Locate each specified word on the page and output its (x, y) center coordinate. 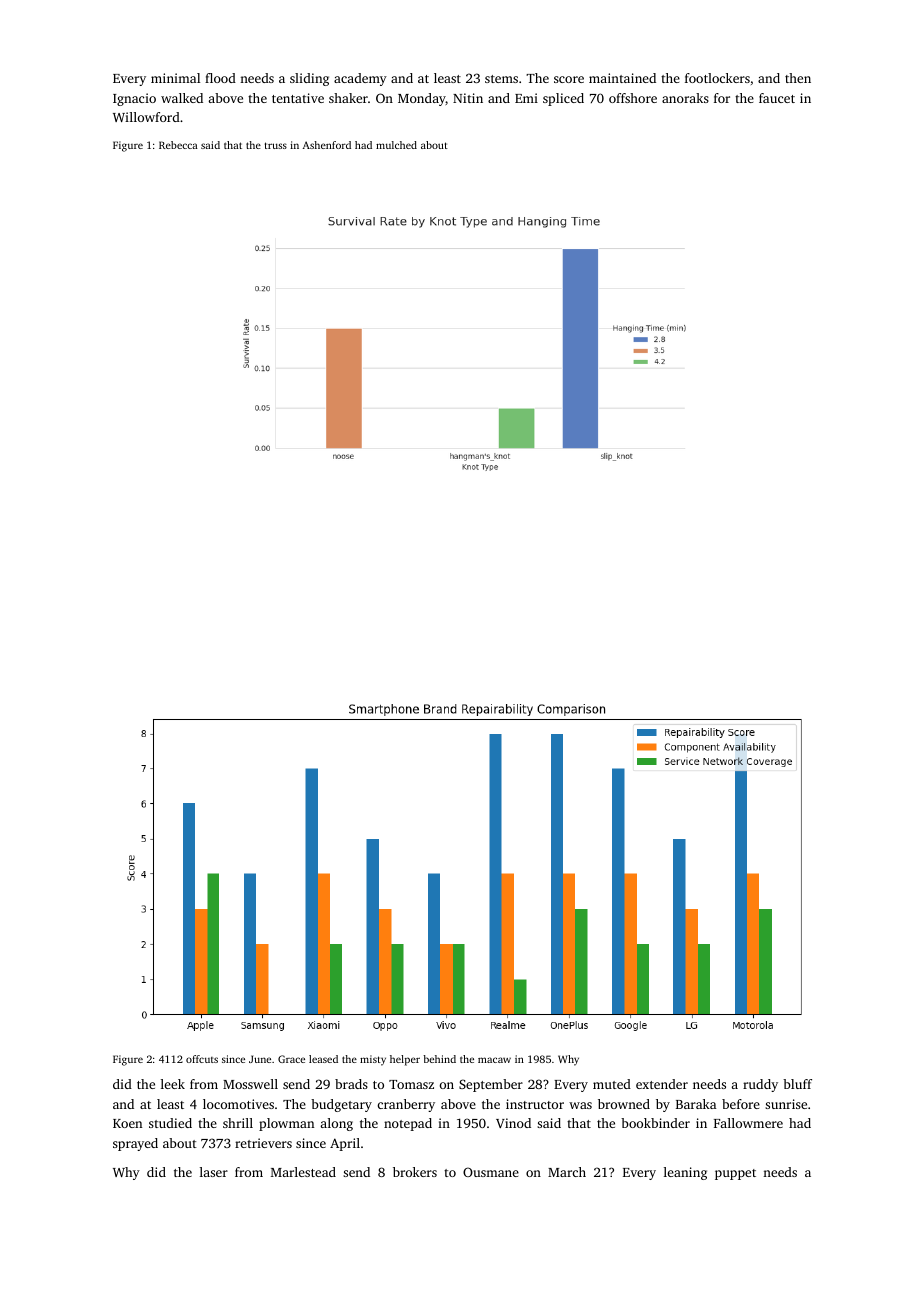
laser (214, 1172)
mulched (396, 145)
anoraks (685, 98)
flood (220, 78)
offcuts (202, 1059)
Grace (291, 1059)
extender (662, 1084)
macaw (494, 1060)
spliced (563, 99)
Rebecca (178, 145)
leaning (685, 1173)
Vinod (513, 1123)
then (798, 78)
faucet (777, 98)
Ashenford (327, 145)
